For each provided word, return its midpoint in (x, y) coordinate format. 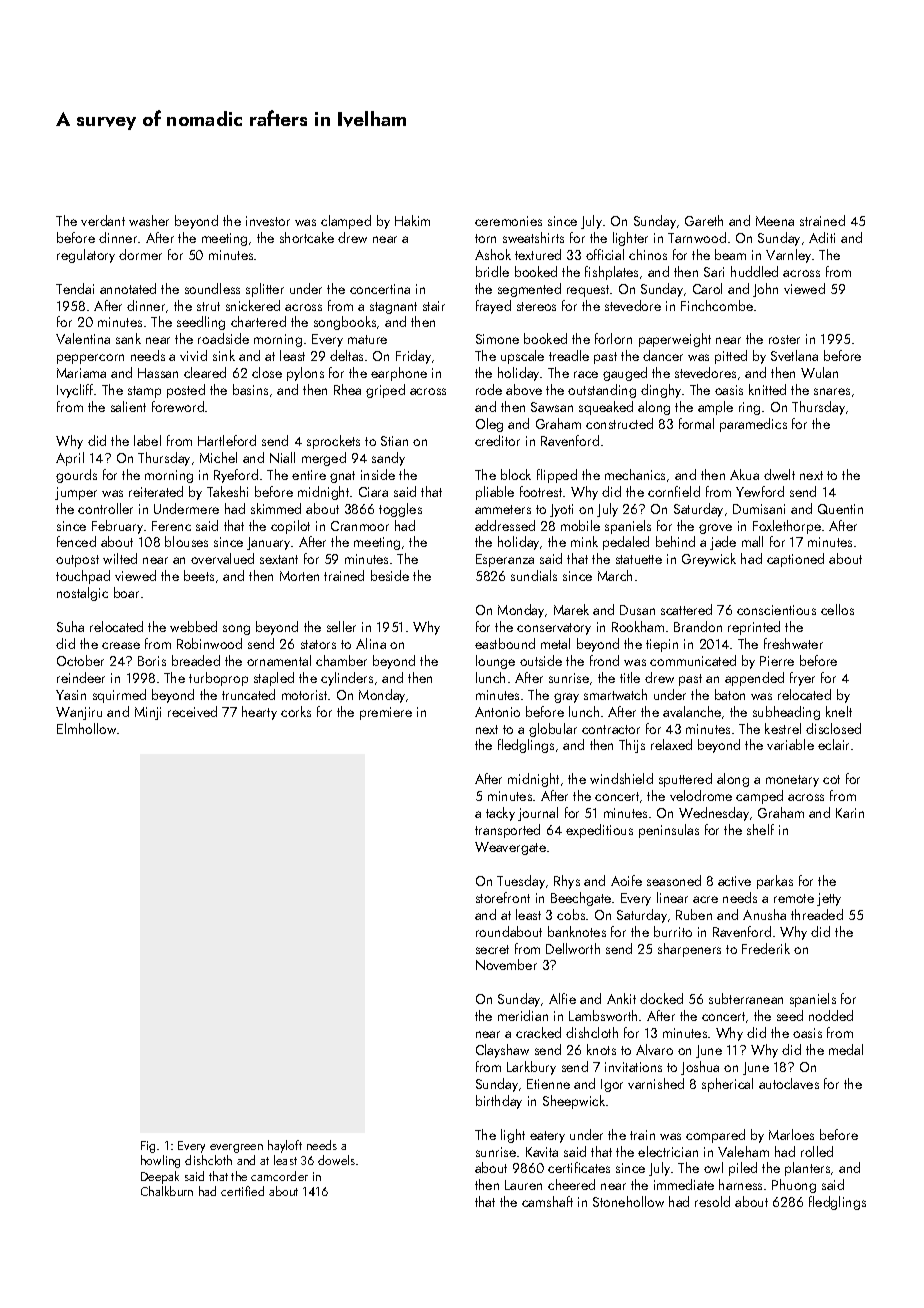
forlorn (613, 338)
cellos (837, 609)
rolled (817, 1151)
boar (126, 592)
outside (541, 660)
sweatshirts (533, 237)
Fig (148, 1147)
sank (128, 338)
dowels (336, 1160)
